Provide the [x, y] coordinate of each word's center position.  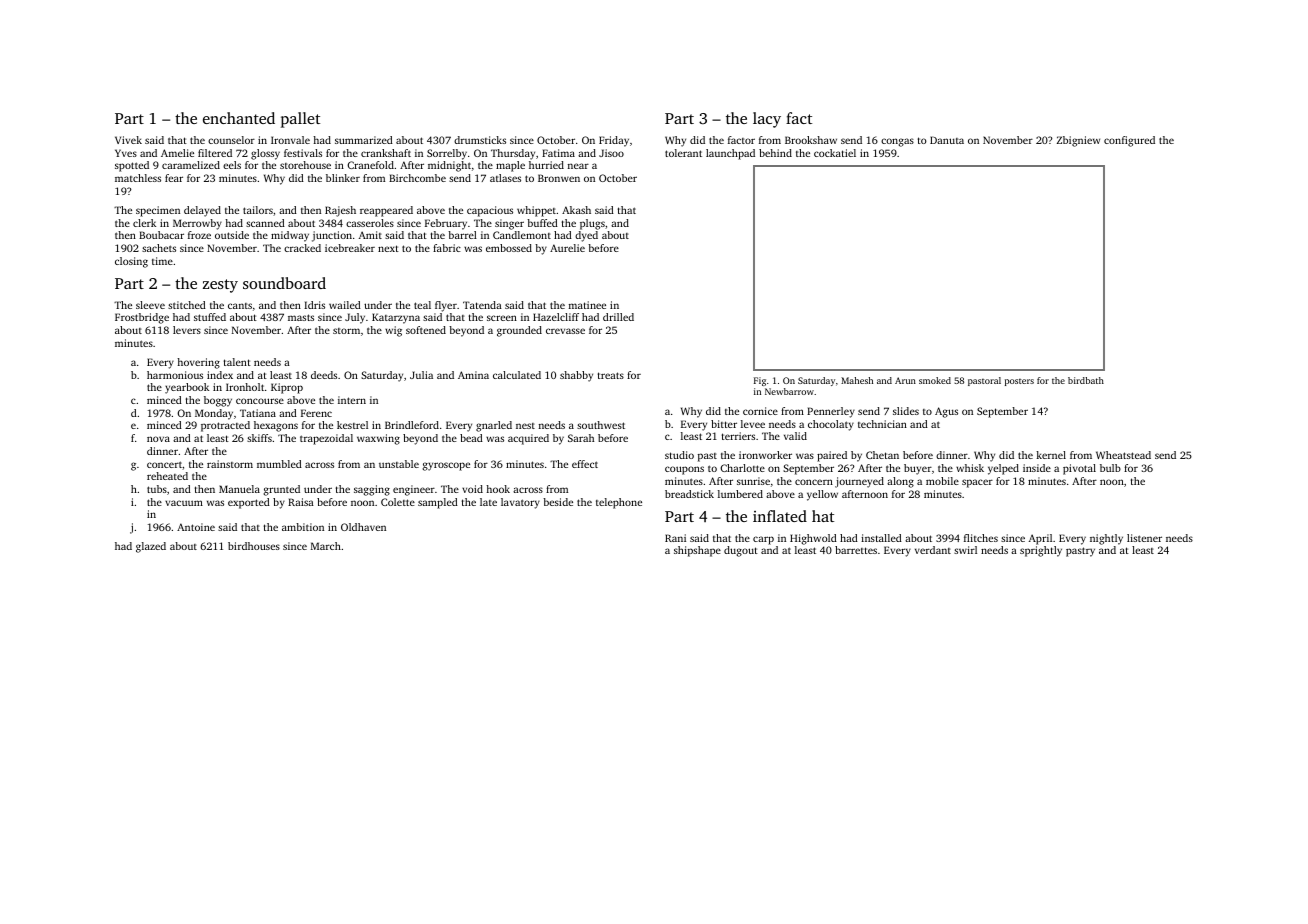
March [326, 546]
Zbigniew [1078, 141]
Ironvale [290, 140]
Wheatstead [1123, 455]
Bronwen [559, 178]
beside [558, 502]
